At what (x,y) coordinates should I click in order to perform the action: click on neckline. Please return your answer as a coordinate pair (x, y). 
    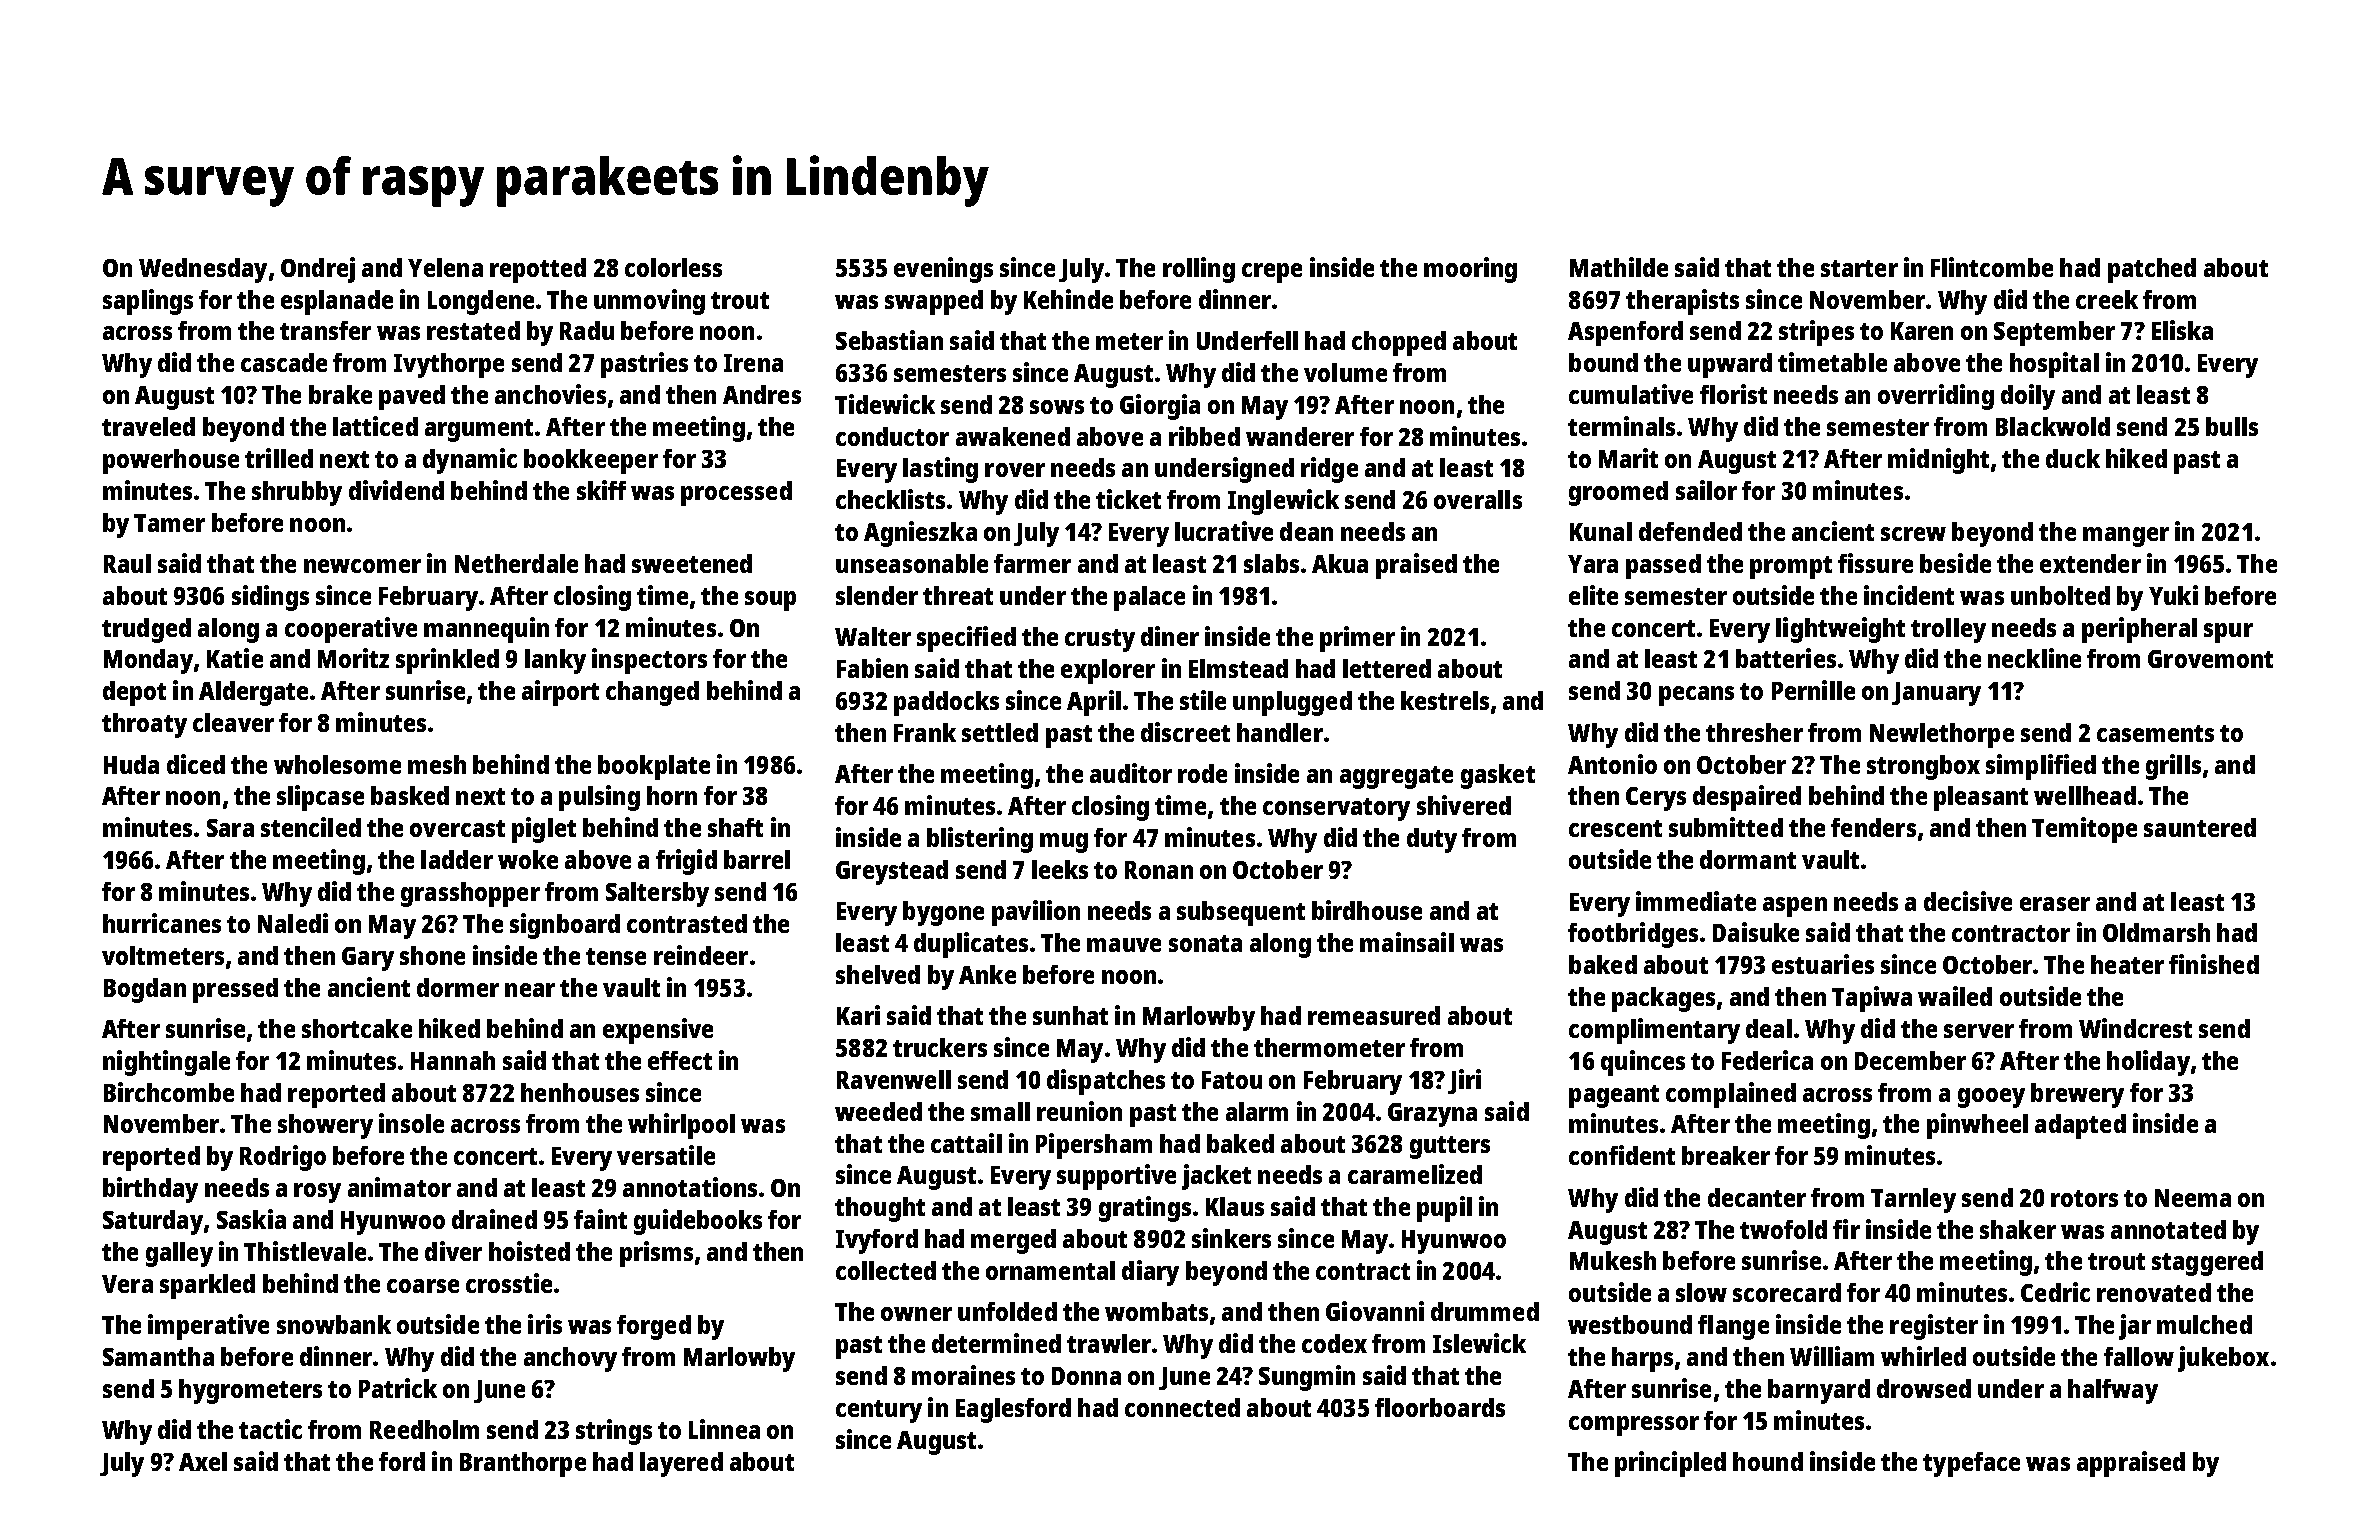
    Looking at the image, I should click on (2034, 658).
